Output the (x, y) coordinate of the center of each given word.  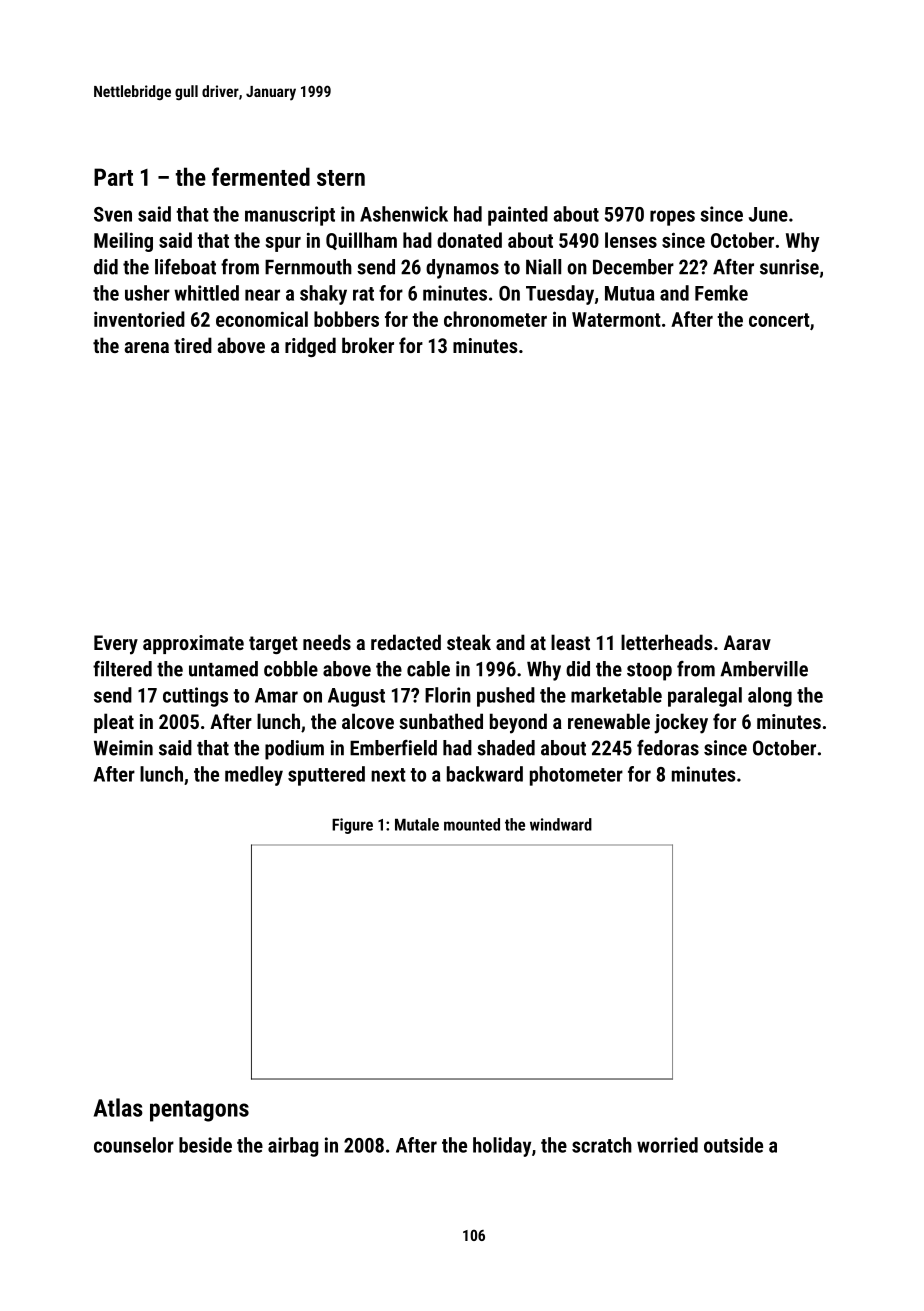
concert (779, 320)
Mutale (417, 824)
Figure (352, 826)
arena (147, 347)
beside (205, 1145)
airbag (293, 1147)
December (633, 267)
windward (561, 824)
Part (113, 177)
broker (368, 345)
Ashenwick (404, 214)
